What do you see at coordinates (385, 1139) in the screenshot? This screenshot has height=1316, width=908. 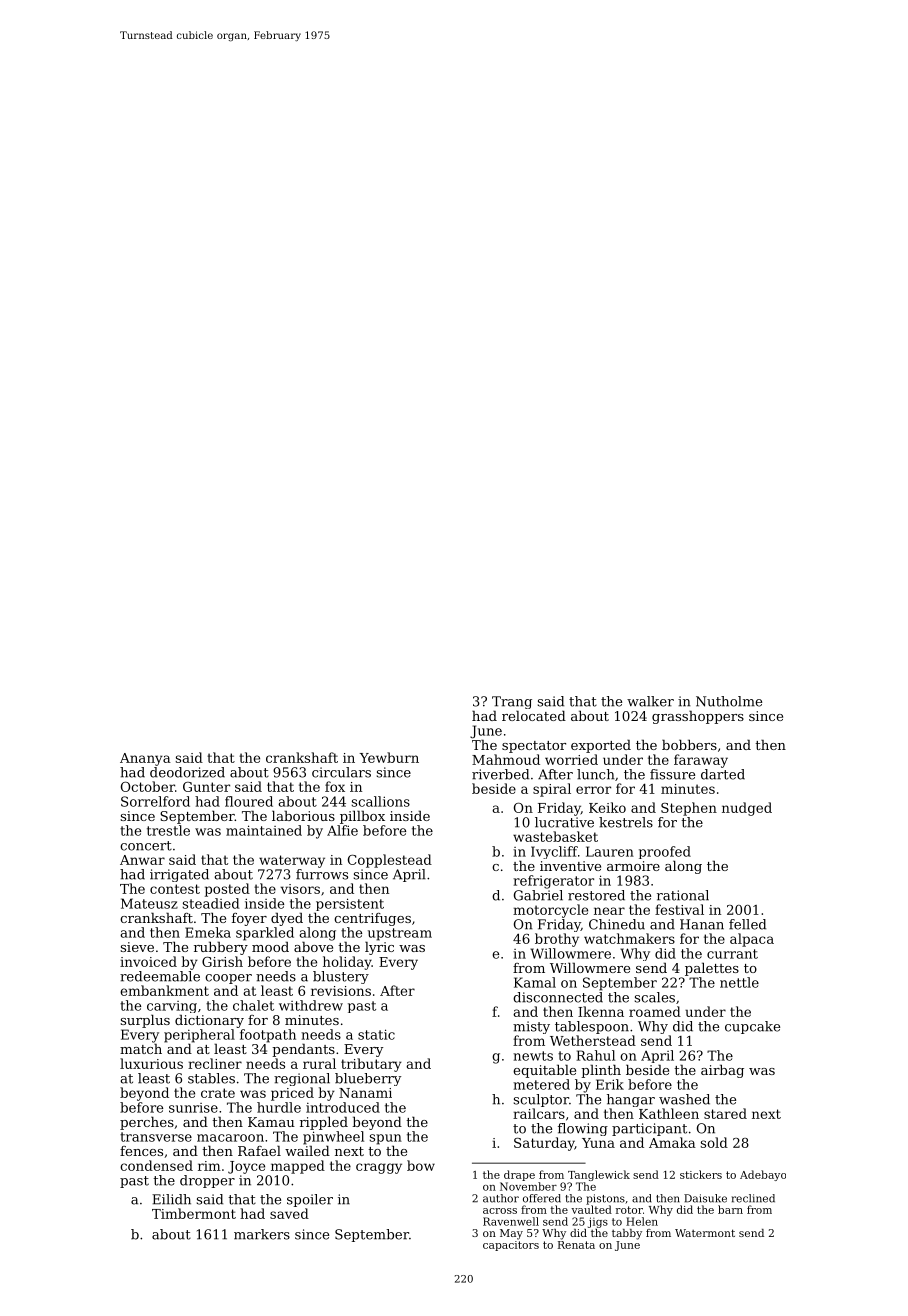 I see `spun` at bounding box center [385, 1139].
